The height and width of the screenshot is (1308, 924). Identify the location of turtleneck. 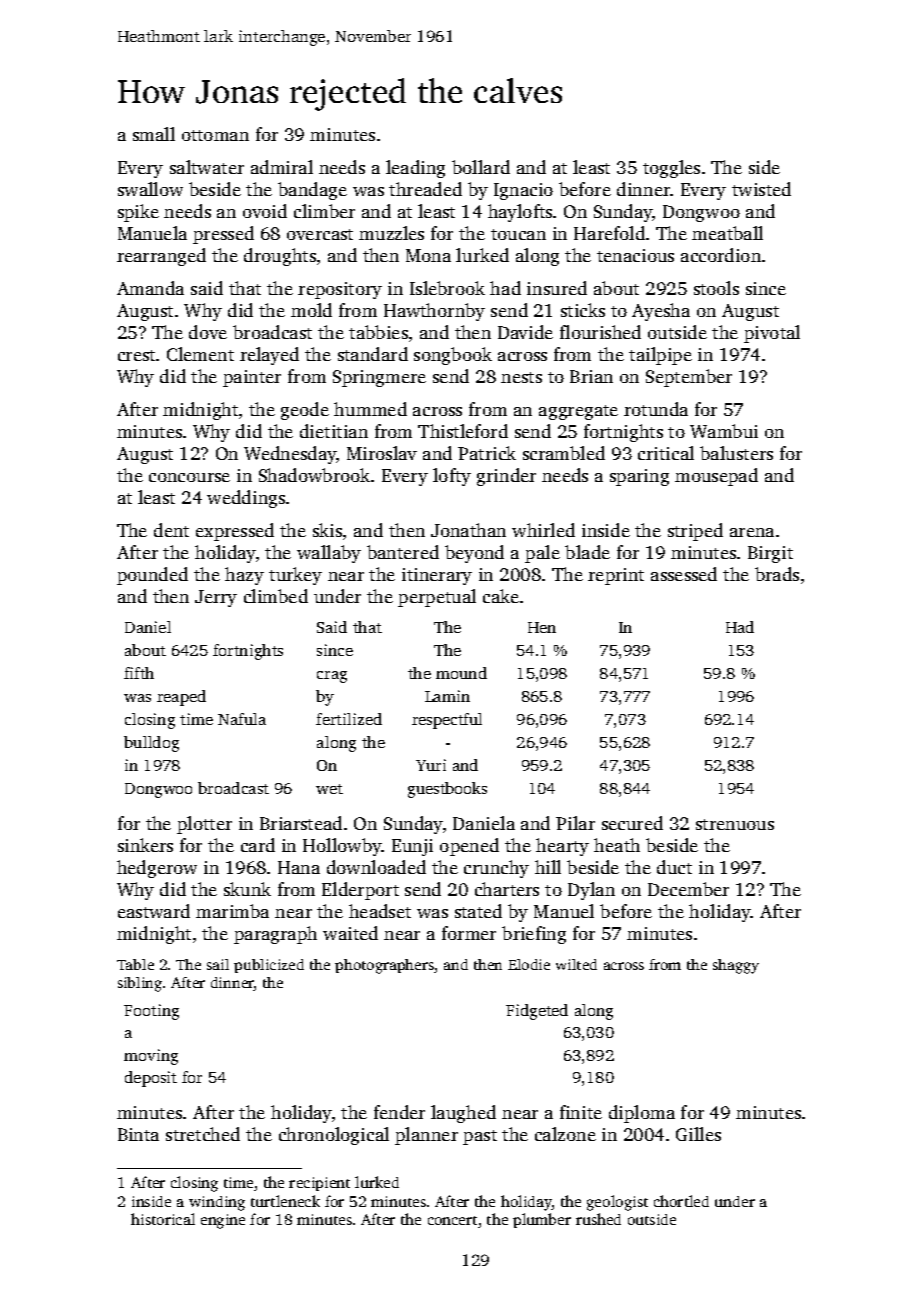
(285, 1201).
